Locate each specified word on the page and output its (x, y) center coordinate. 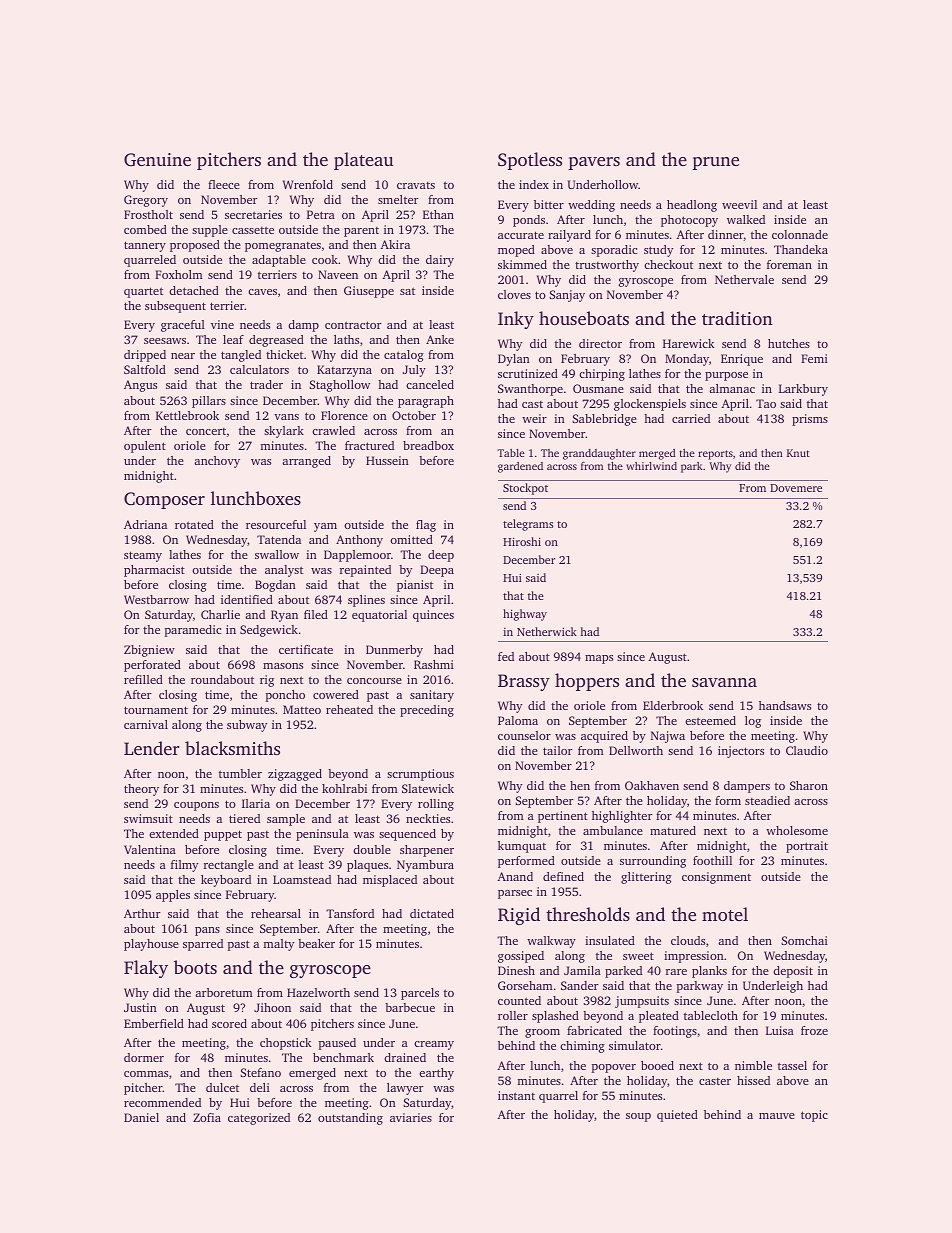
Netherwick (547, 631)
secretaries (253, 214)
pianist (415, 586)
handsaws (785, 705)
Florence (344, 415)
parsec (515, 894)
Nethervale (744, 279)
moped (516, 251)
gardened (520, 467)
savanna (724, 682)
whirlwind (651, 466)
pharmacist (154, 571)
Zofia (207, 1117)
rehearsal (276, 913)
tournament (156, 710)
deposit (793, 972)
